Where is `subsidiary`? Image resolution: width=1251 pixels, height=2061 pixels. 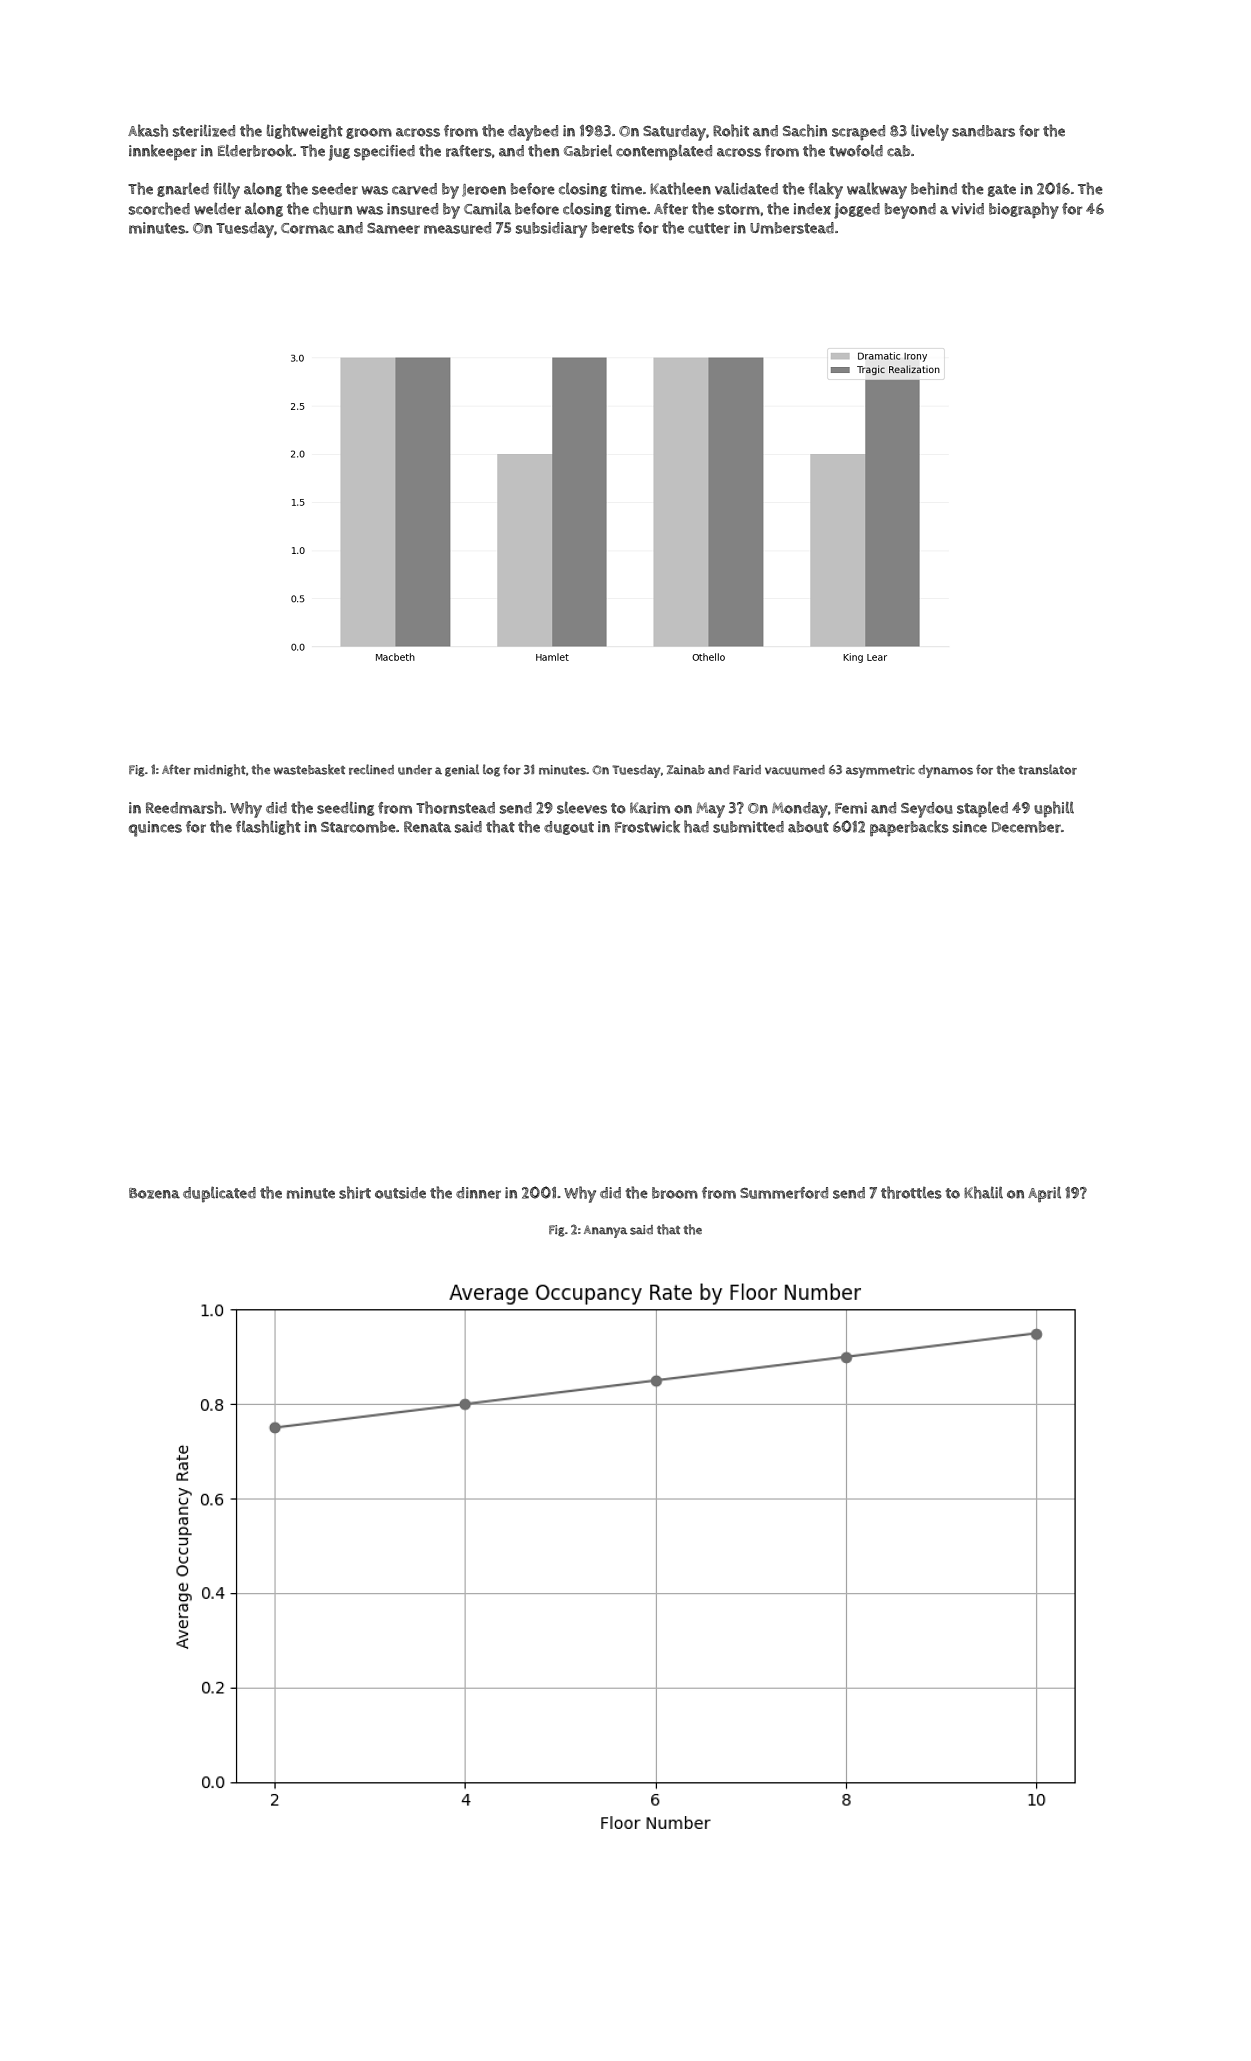
subsidiary is located at coordinates (551, 230).
